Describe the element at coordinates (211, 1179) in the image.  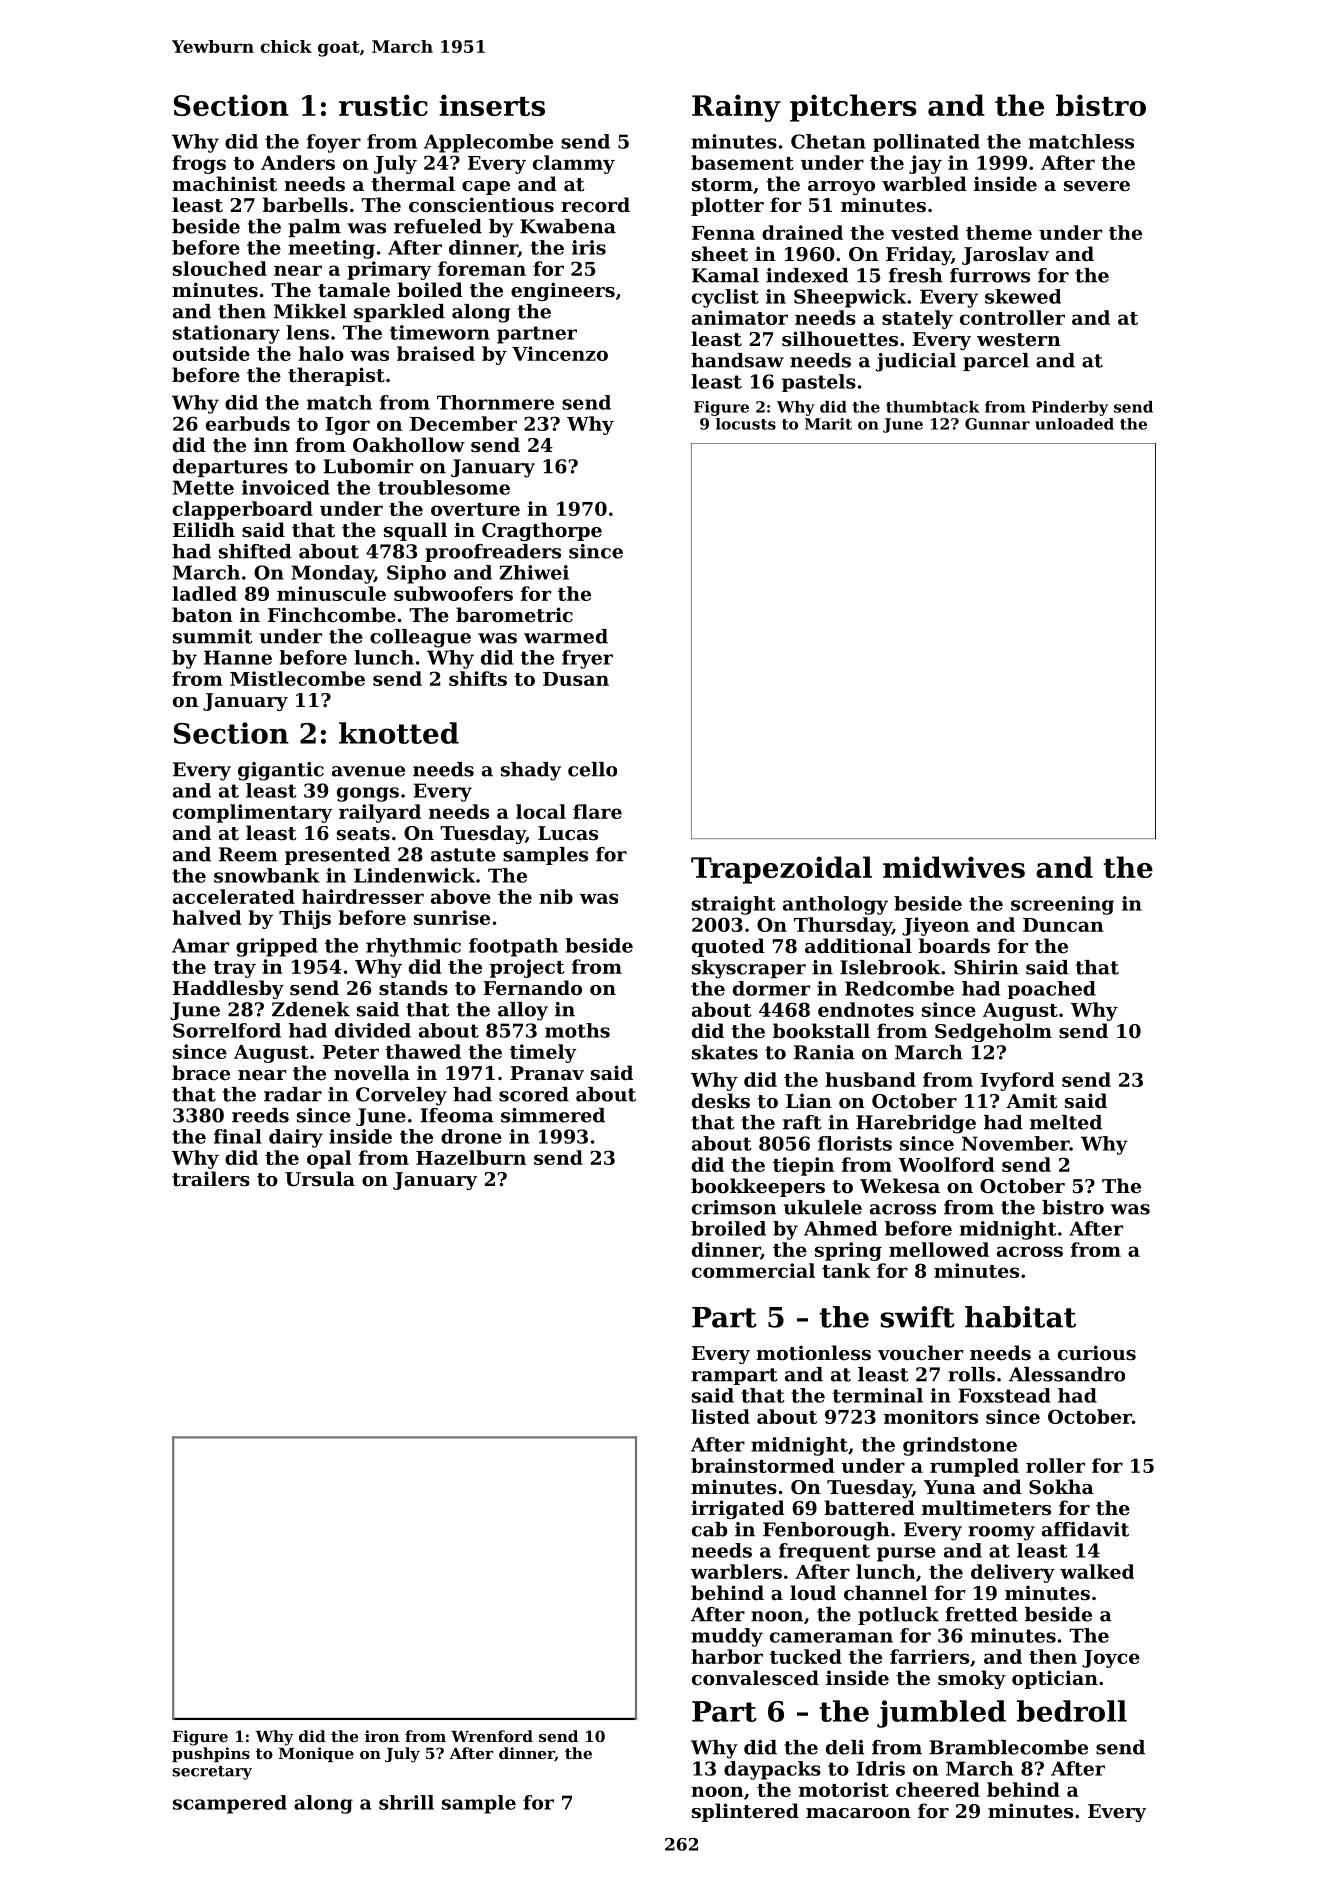
I see `trailers` at that location.
